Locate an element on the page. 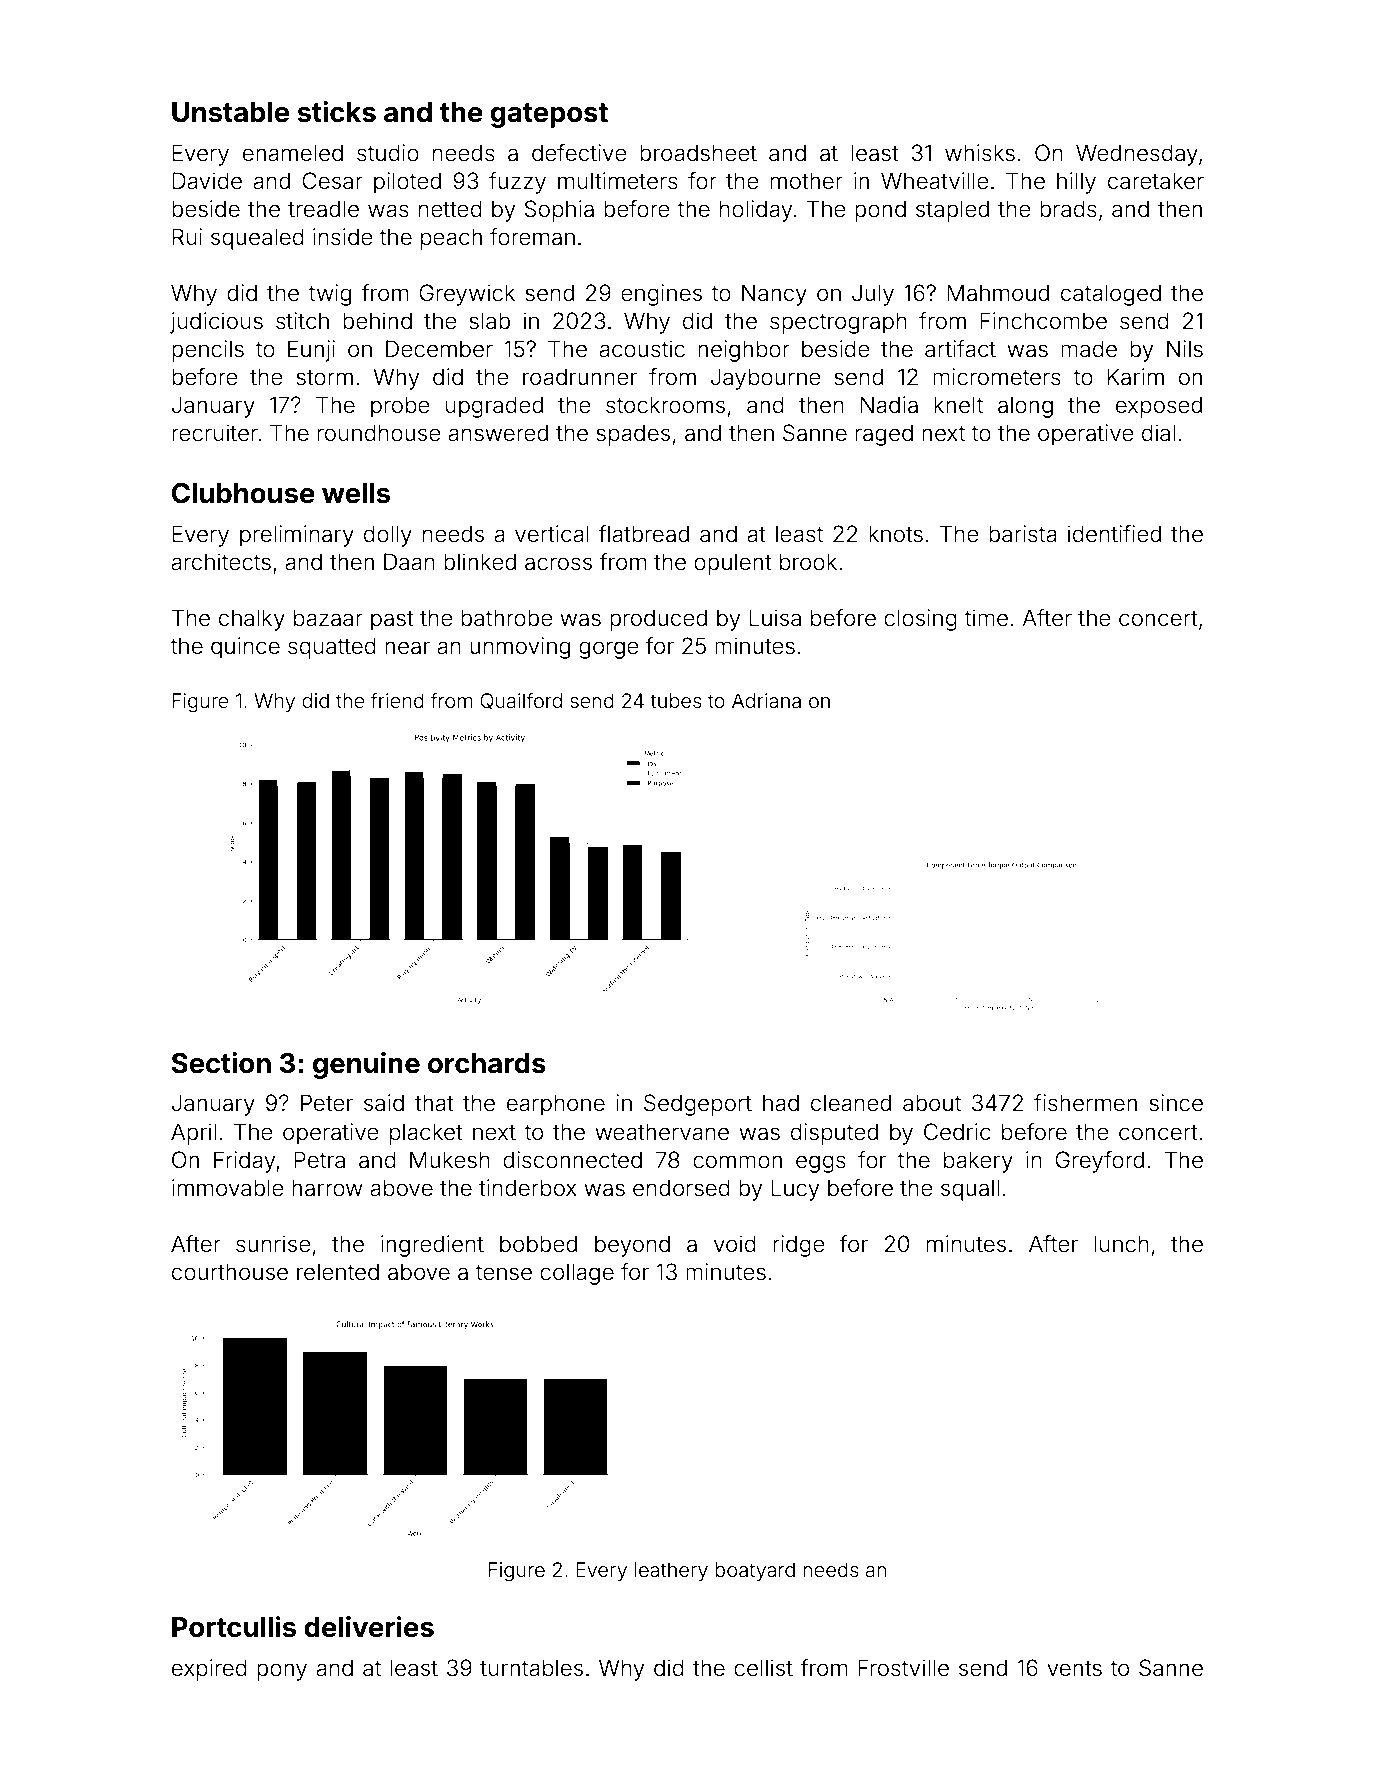 This document has width=1375, height=1779. hilly is located at coordinates (1076, 183).
